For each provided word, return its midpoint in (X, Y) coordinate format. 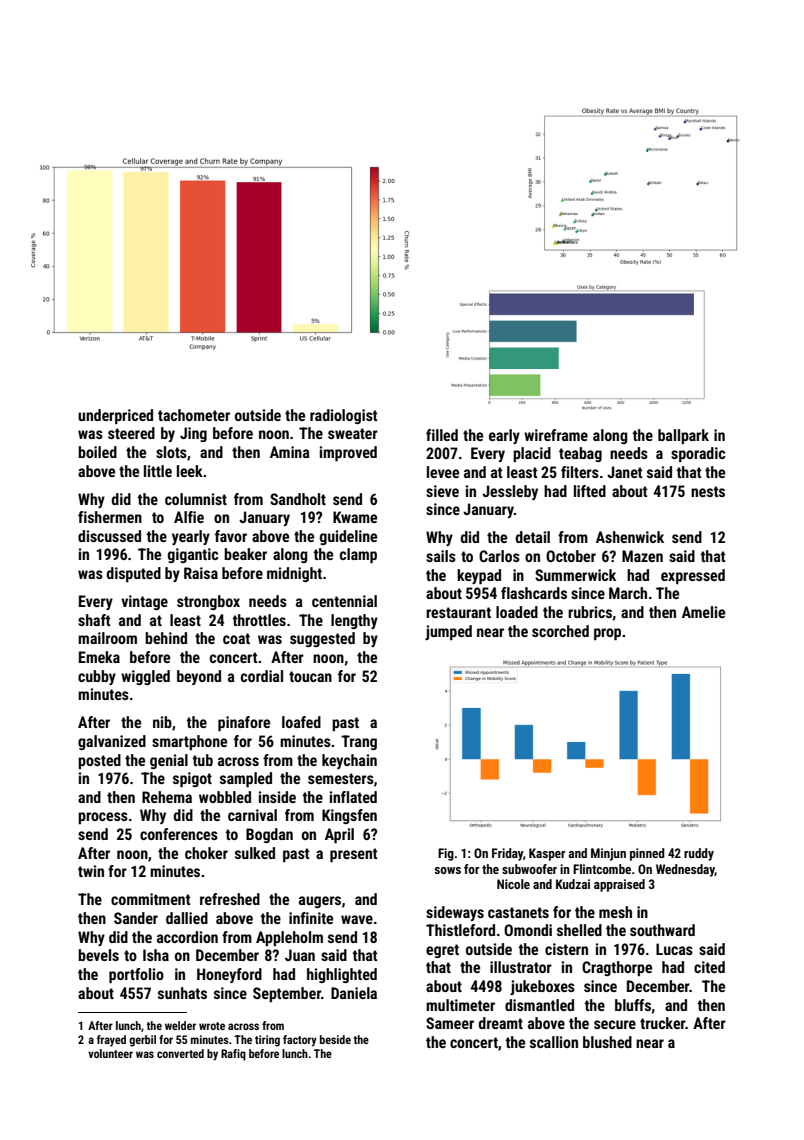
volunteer (110, 1053)
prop (607, 634)
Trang (359, 742)
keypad (479, 576)
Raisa (201, 573)
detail (533, 537)
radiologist (344, 416)
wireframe (556, 435)
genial (169, 761)
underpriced (115, 416)
